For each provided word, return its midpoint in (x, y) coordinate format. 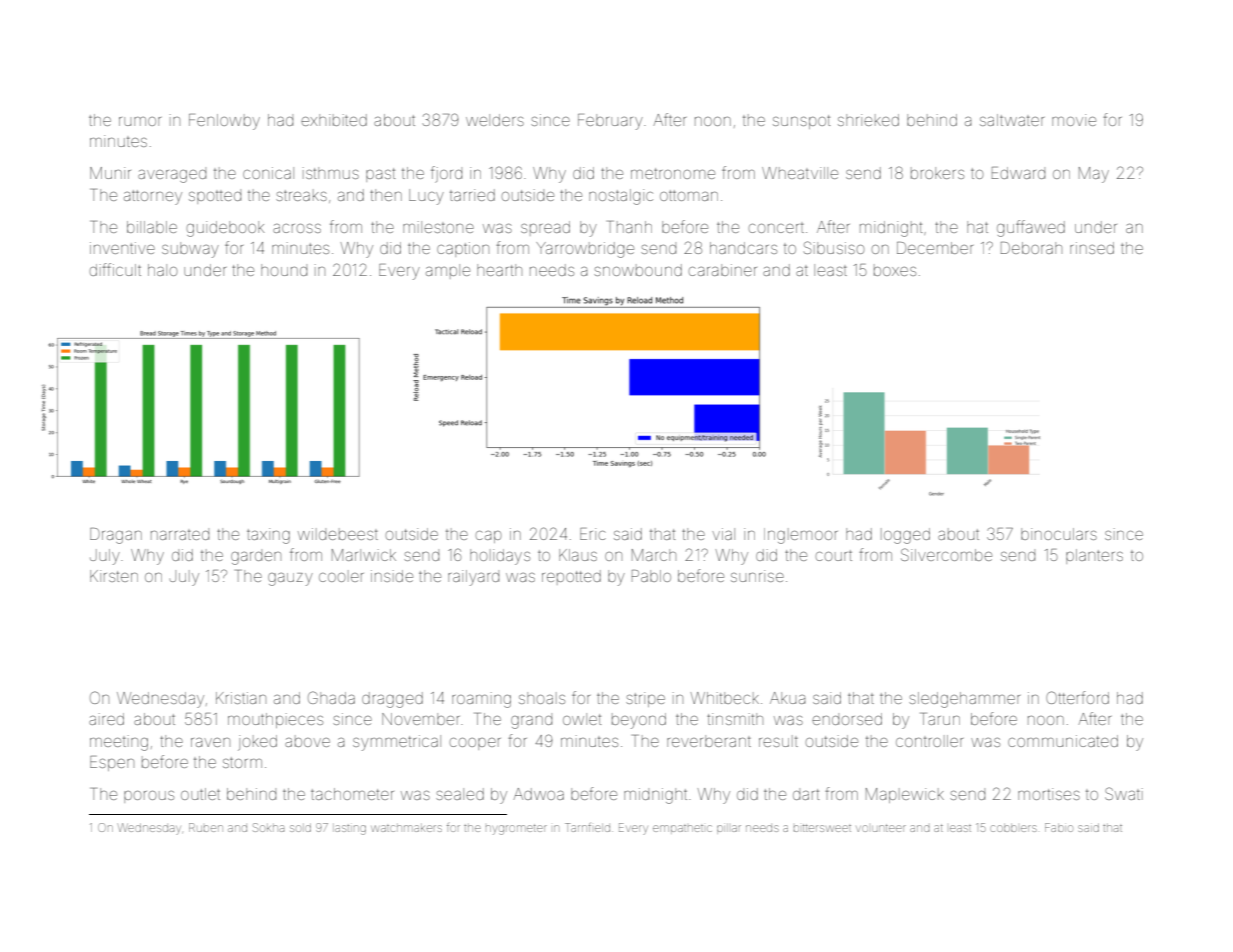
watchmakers (406, 828)
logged (905, 536)
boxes (895, 270)
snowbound (638, 270)
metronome (673, 173)
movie (1074, 120)
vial (723, 534)
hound (284, 270)
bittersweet (822, 828)
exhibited (334, 120)
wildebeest (338, 534)
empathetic (682, 828)
